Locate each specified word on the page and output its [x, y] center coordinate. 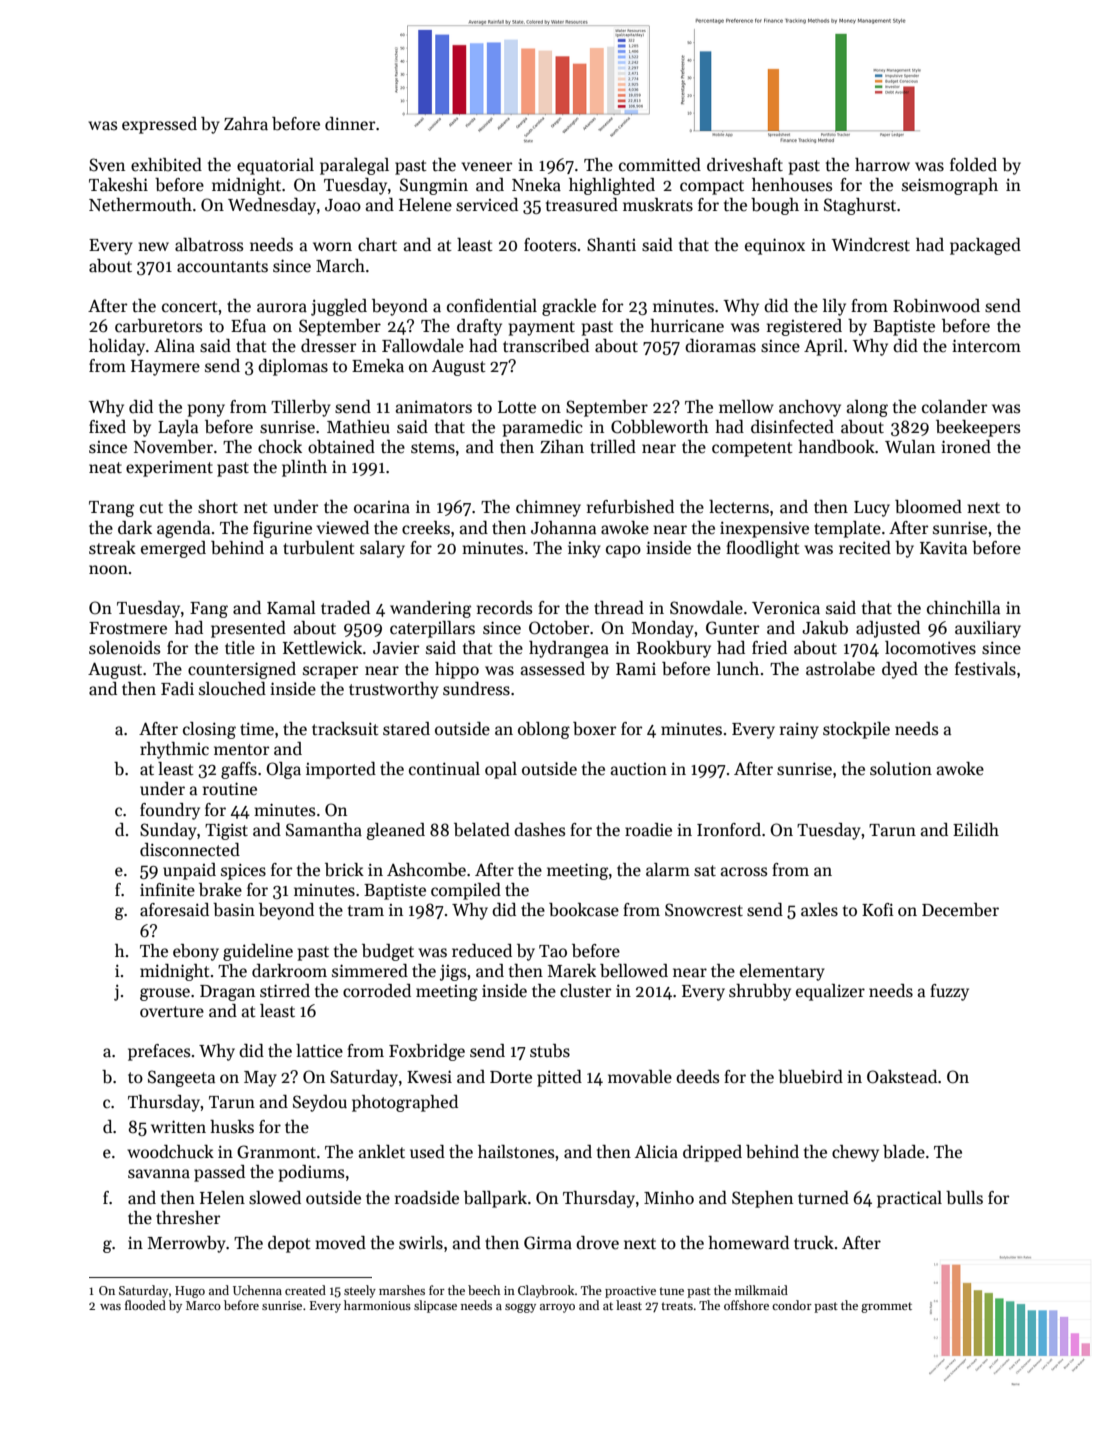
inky [584, 549]
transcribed [546, 346]
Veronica [786, 608]
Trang [111, 509]
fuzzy [949, 992]
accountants [222, 267]
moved [340, 1243]
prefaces [159, 1052]
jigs [453, 973]
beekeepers [978, 428]
